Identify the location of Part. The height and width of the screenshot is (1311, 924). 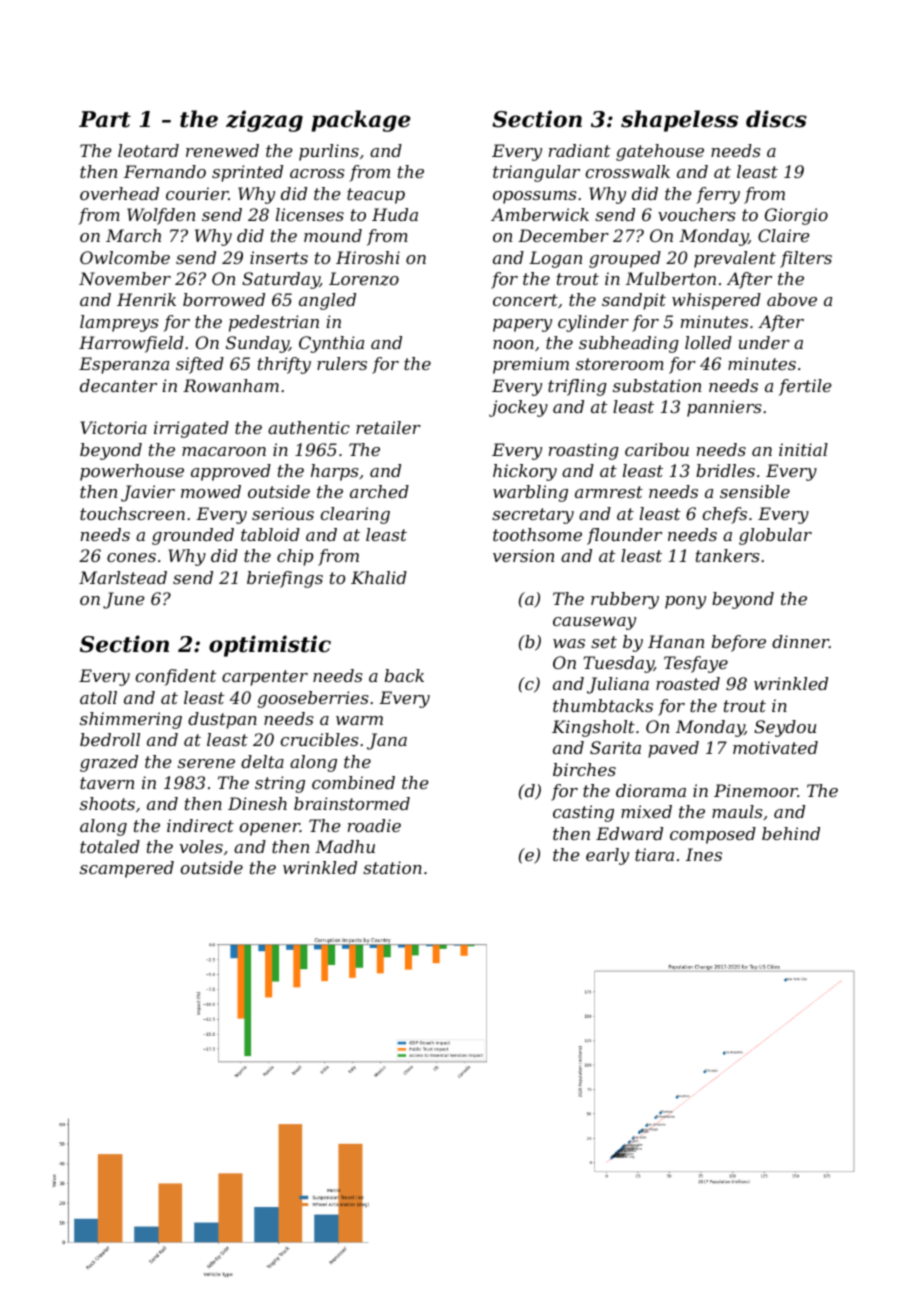
(105, 119).
